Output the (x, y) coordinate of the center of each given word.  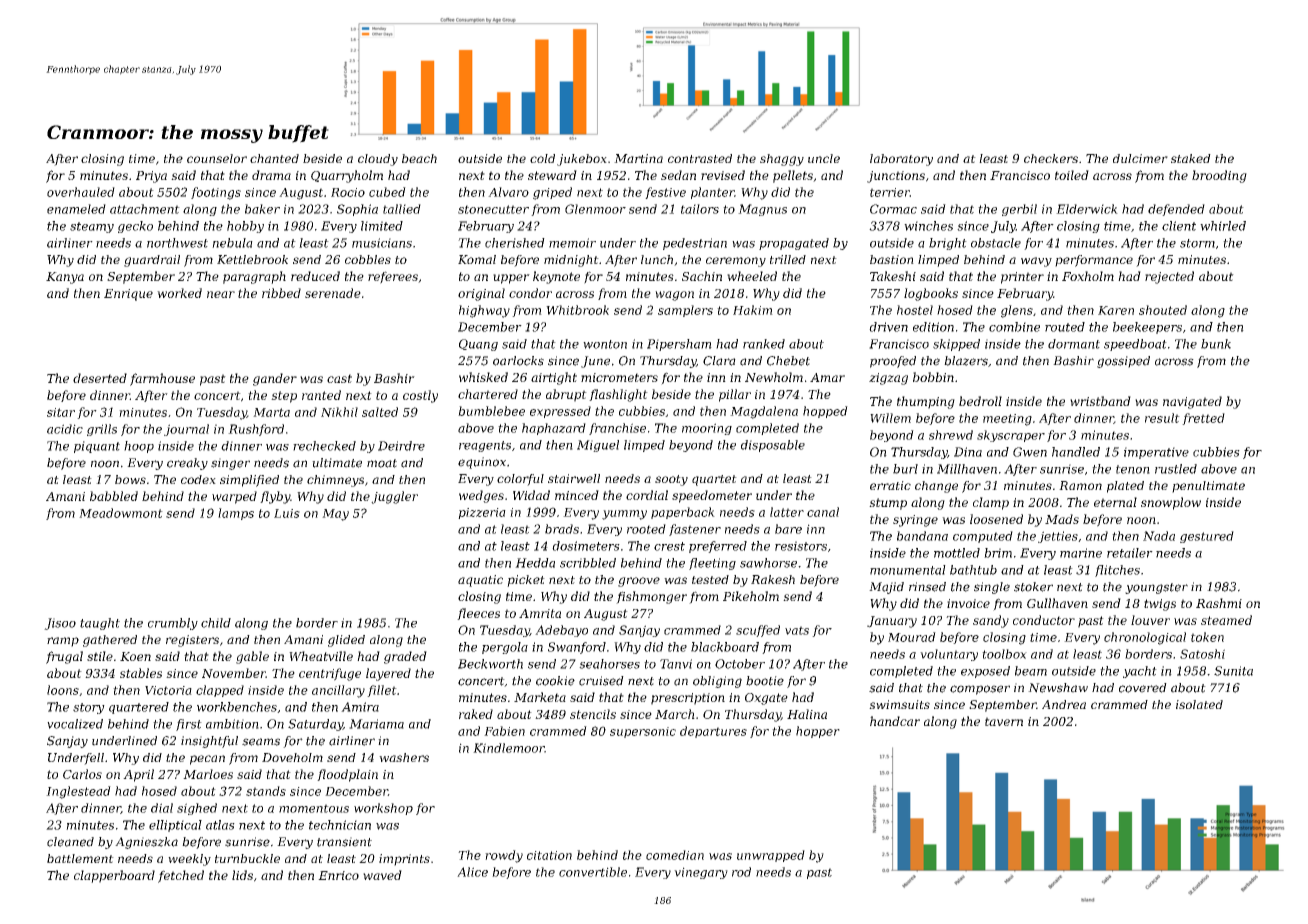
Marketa (540, 697)
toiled (1072, 175)
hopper (818, 732)
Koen (135, 656)
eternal (1115, 502)
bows (130, 479)
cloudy (378, 160)
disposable (773, 446)
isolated (1199, 704)
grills (102, 430)
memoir (572, 243)
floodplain (347, 775)
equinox (482, 463)
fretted (1203, 419)
